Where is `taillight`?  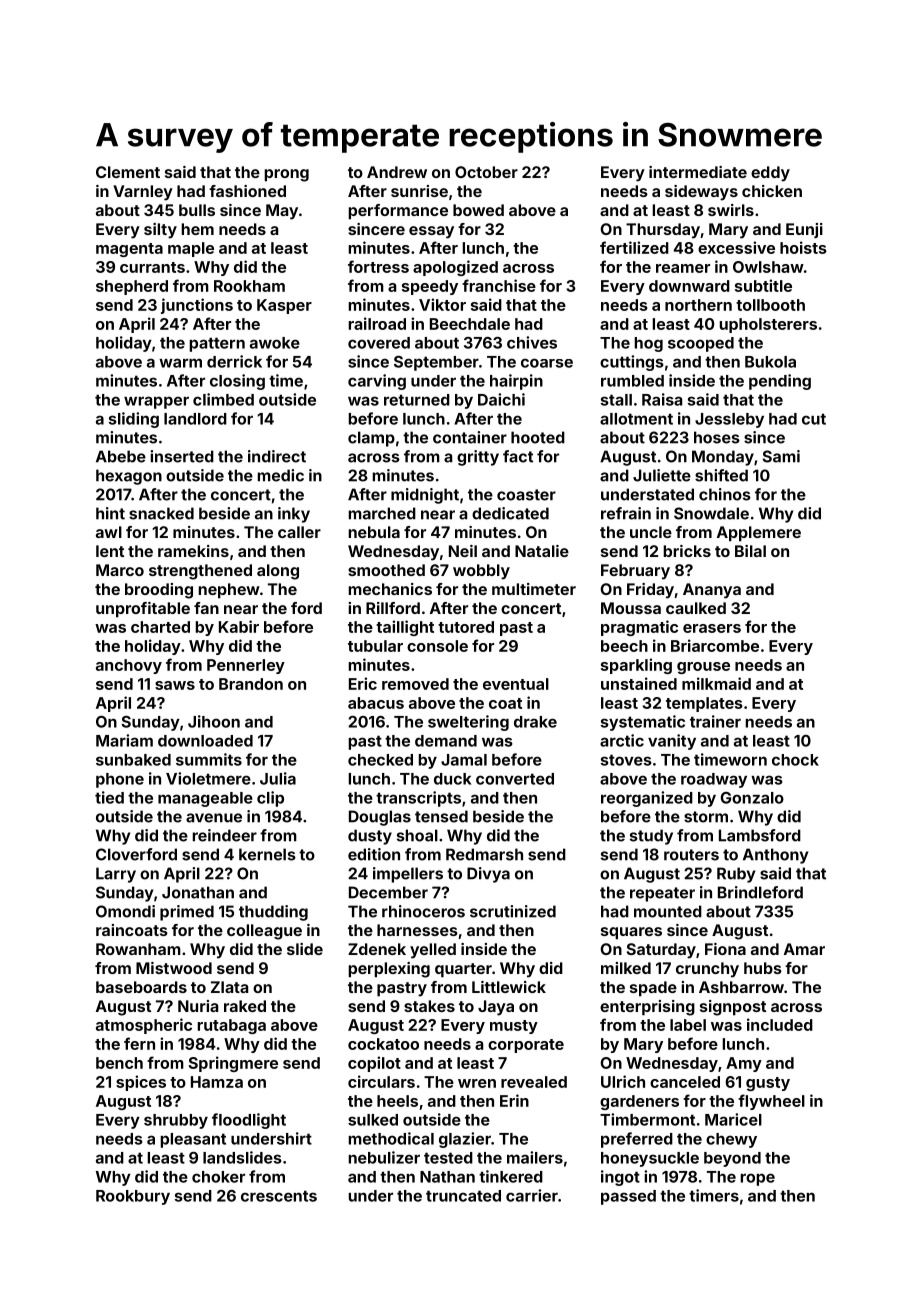
taillight is located at coordinates (405, 628).
